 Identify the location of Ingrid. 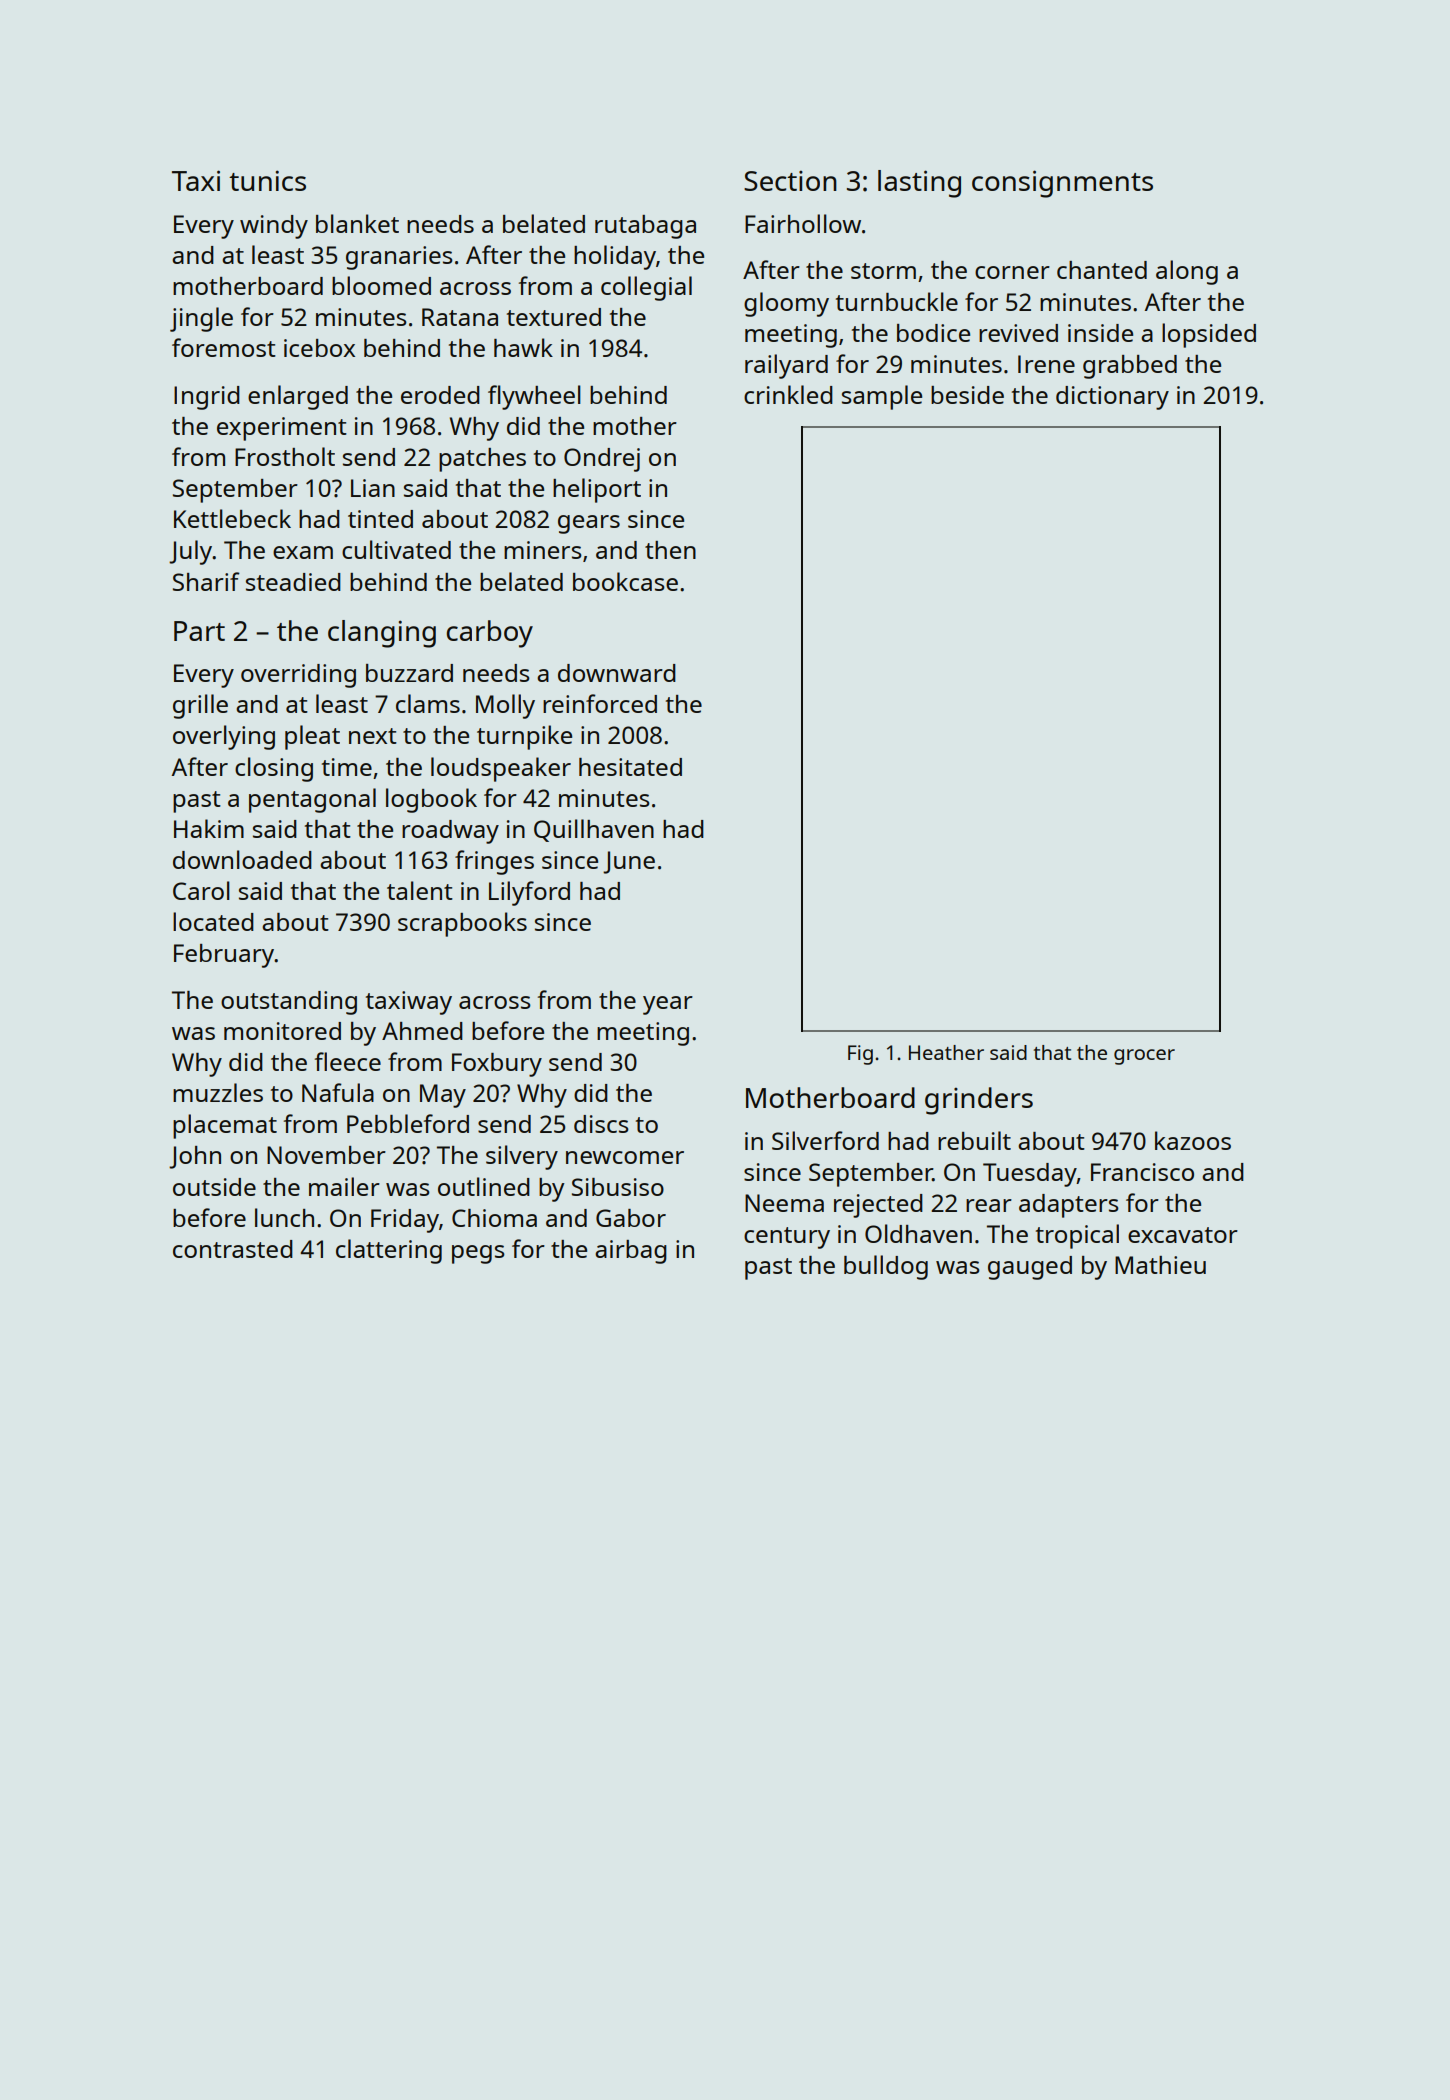
(207, 398).
